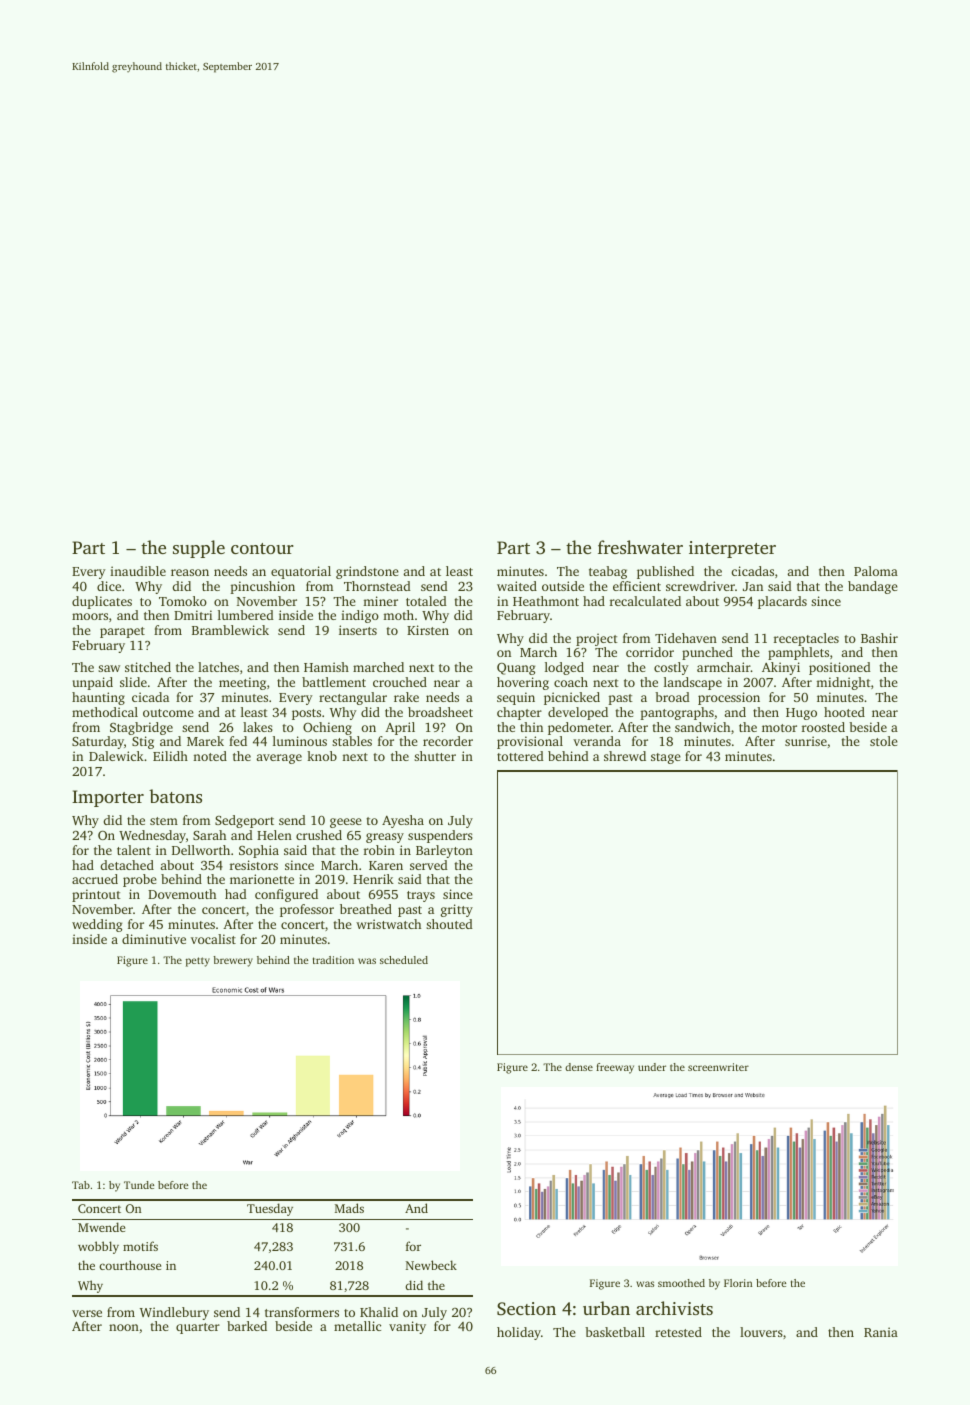 The width and height of the document is (970, 1405). I want to click on noon, so click(124, 1327).
